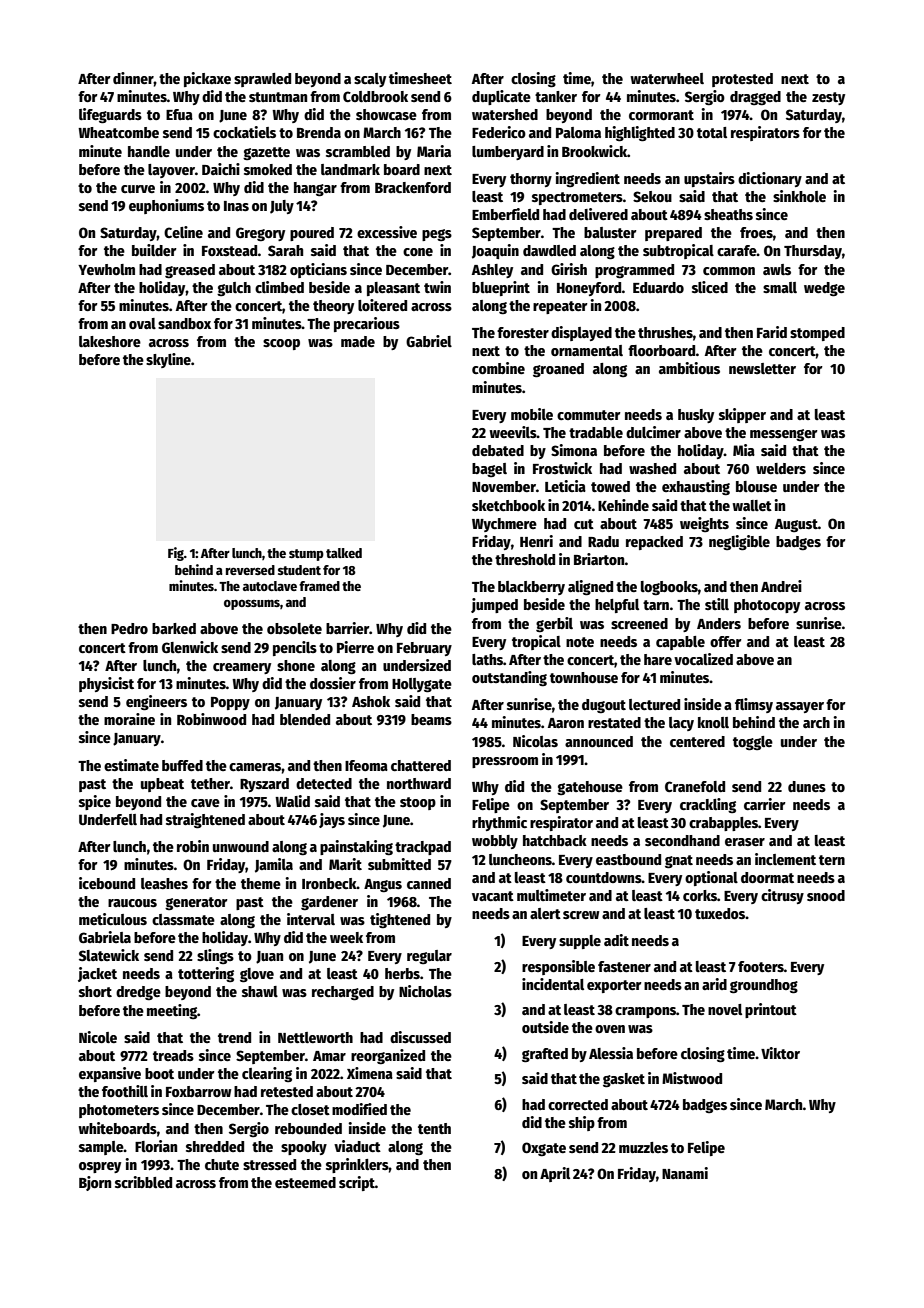  Describe the element at coordinates (704, 524) in the screenshot. I see `weights` at that location.
